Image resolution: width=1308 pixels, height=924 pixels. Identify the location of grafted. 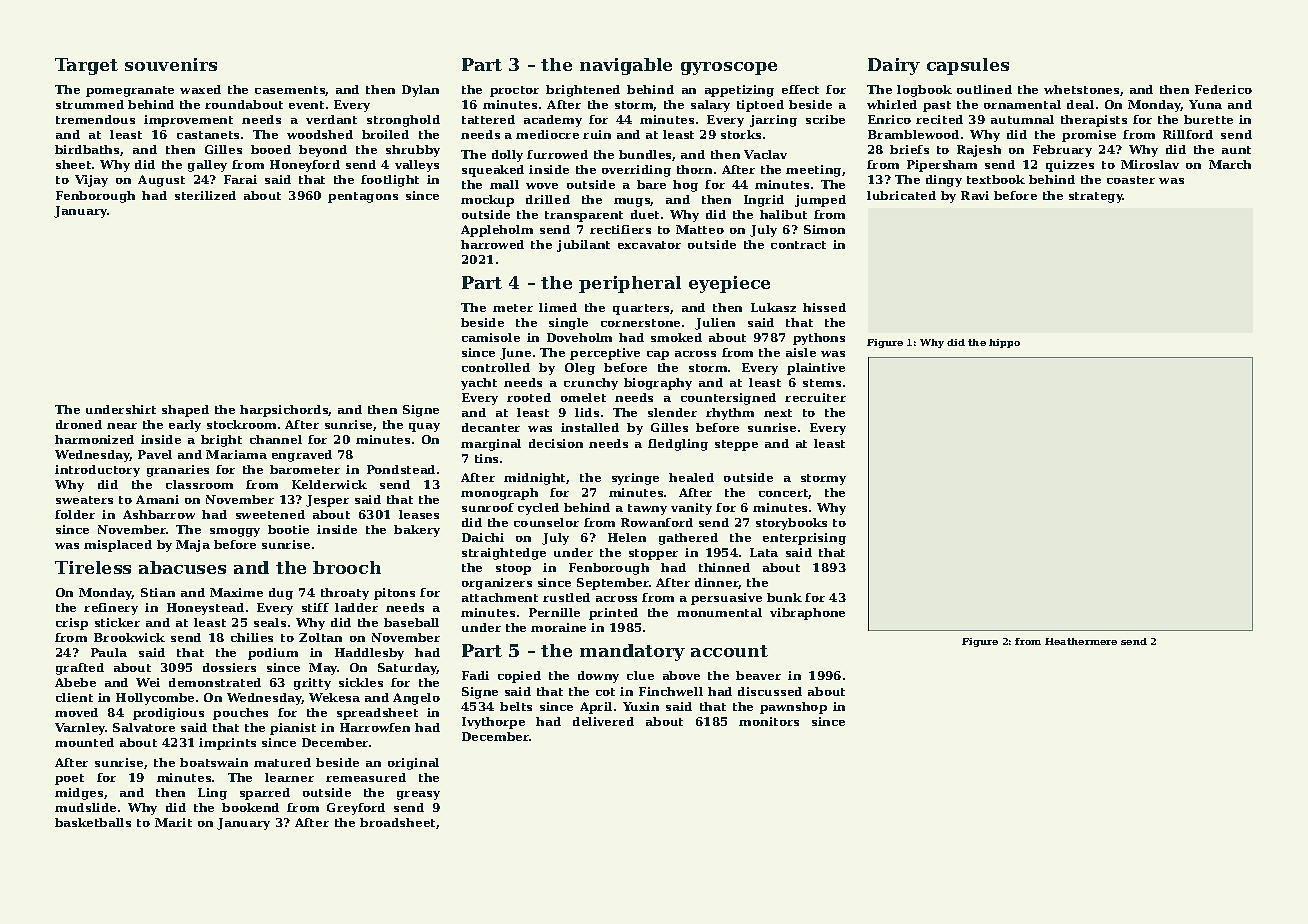
(80, 669).
